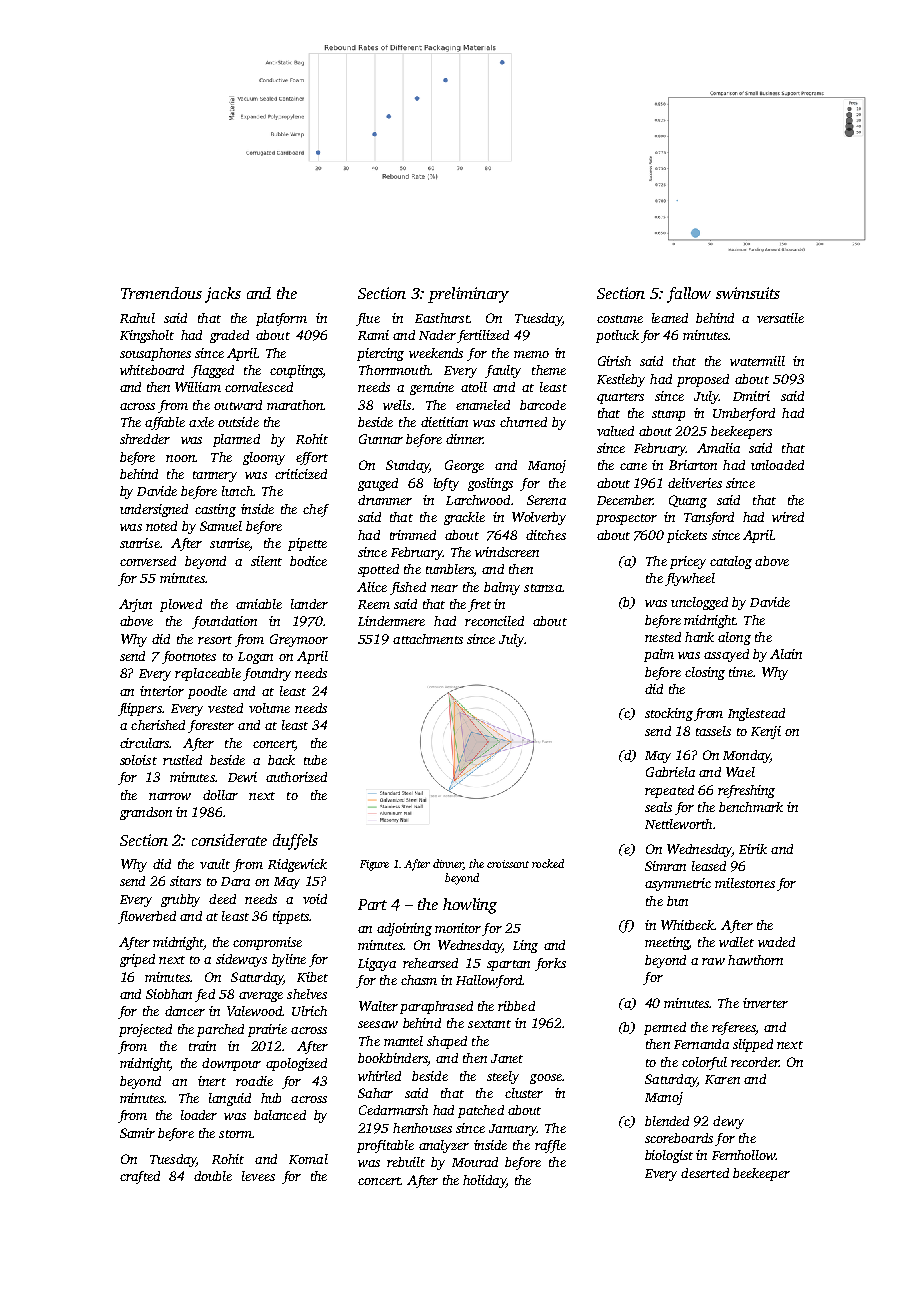 This page has height=1308, width=924. What do you see at coordinates (669, 714) in the page?
I see `stocking` at bounding box center [669, 714].
